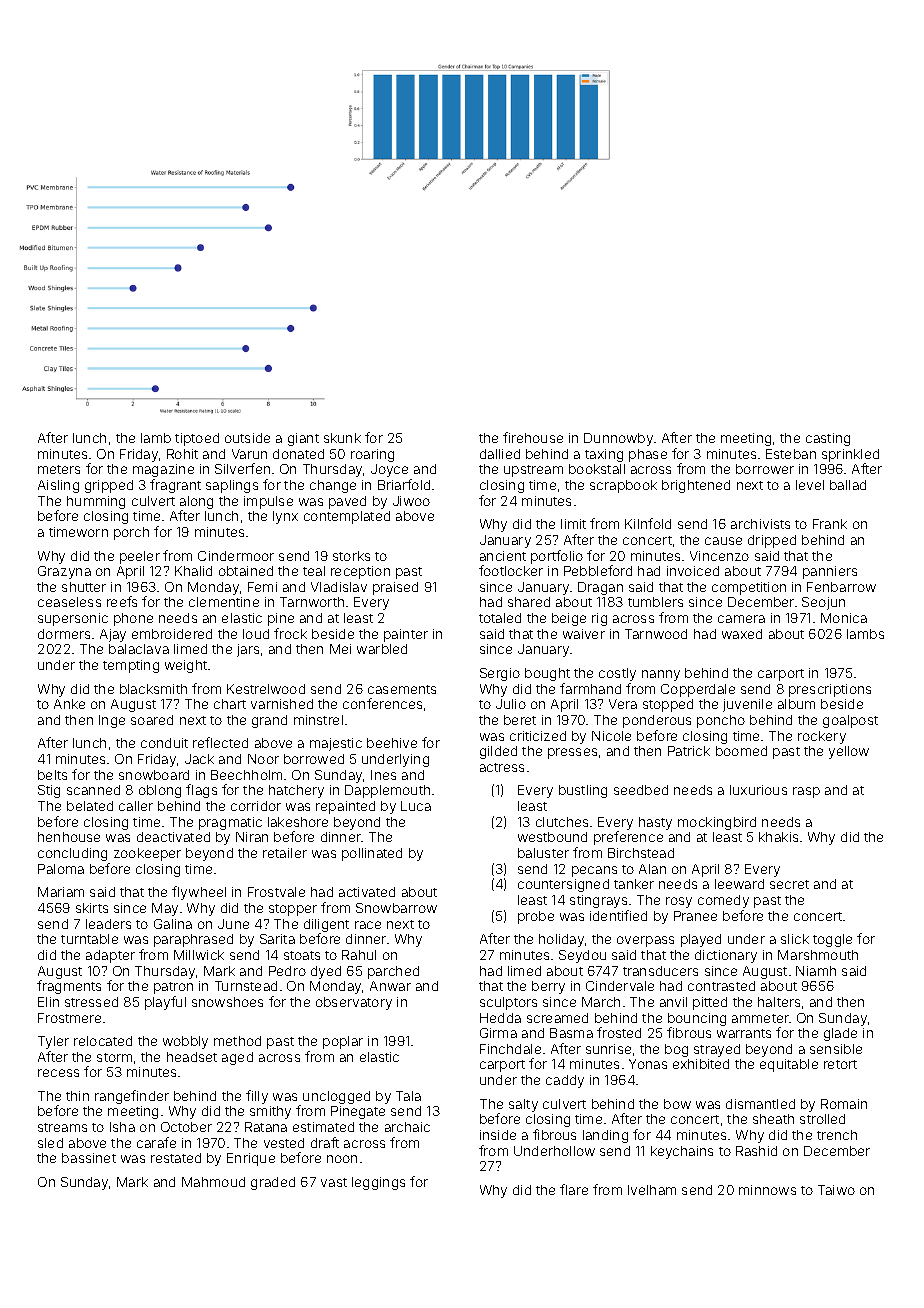 This image has width=924, height=1308. What do you see at coordinates (163, 470) in the image?
I see `magazine` at bounding box center [163, 470].
